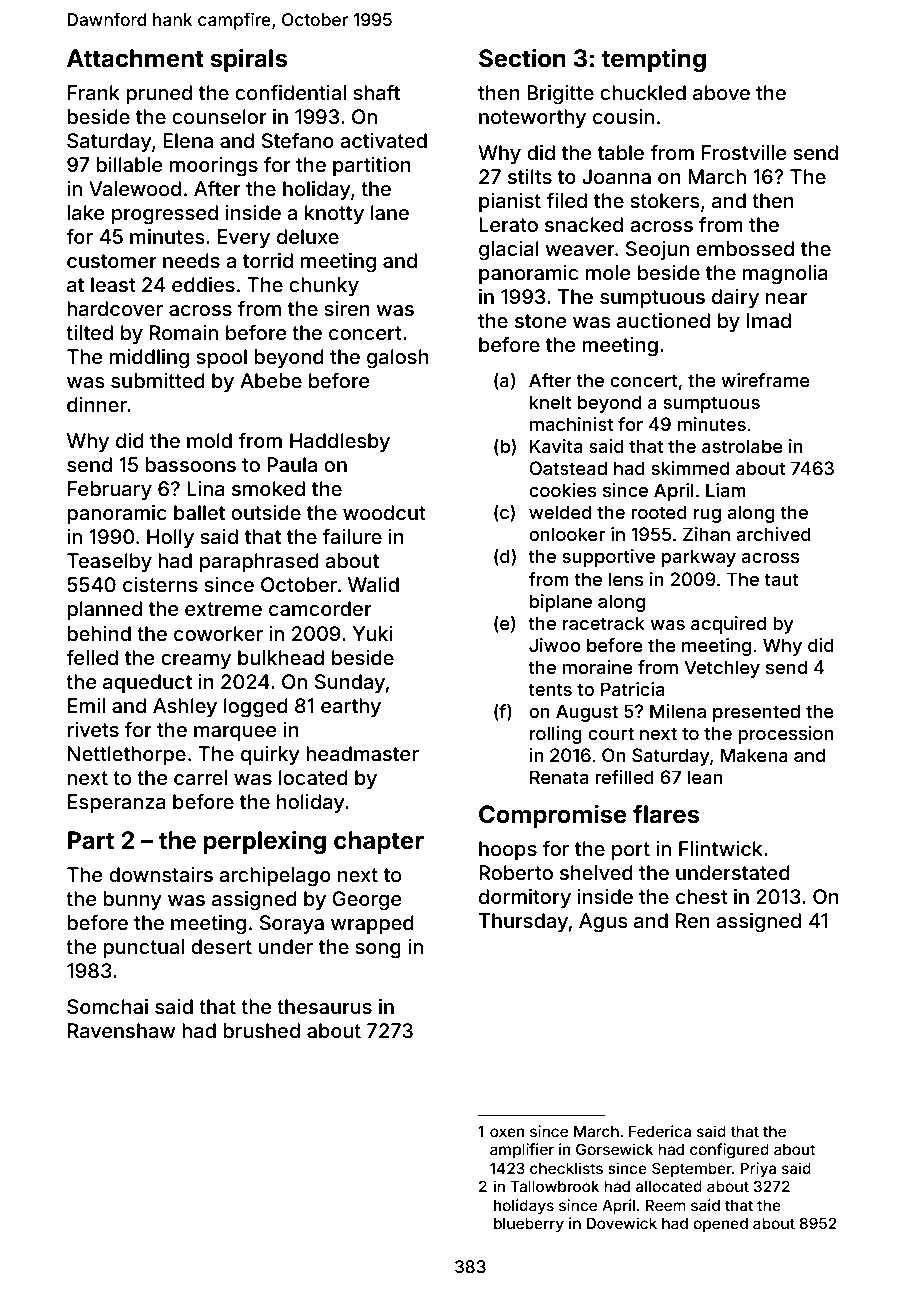  What do you see at coordinates (383, 140) in the screenshot?
I see `activated` at bounding box center [383, 140].
